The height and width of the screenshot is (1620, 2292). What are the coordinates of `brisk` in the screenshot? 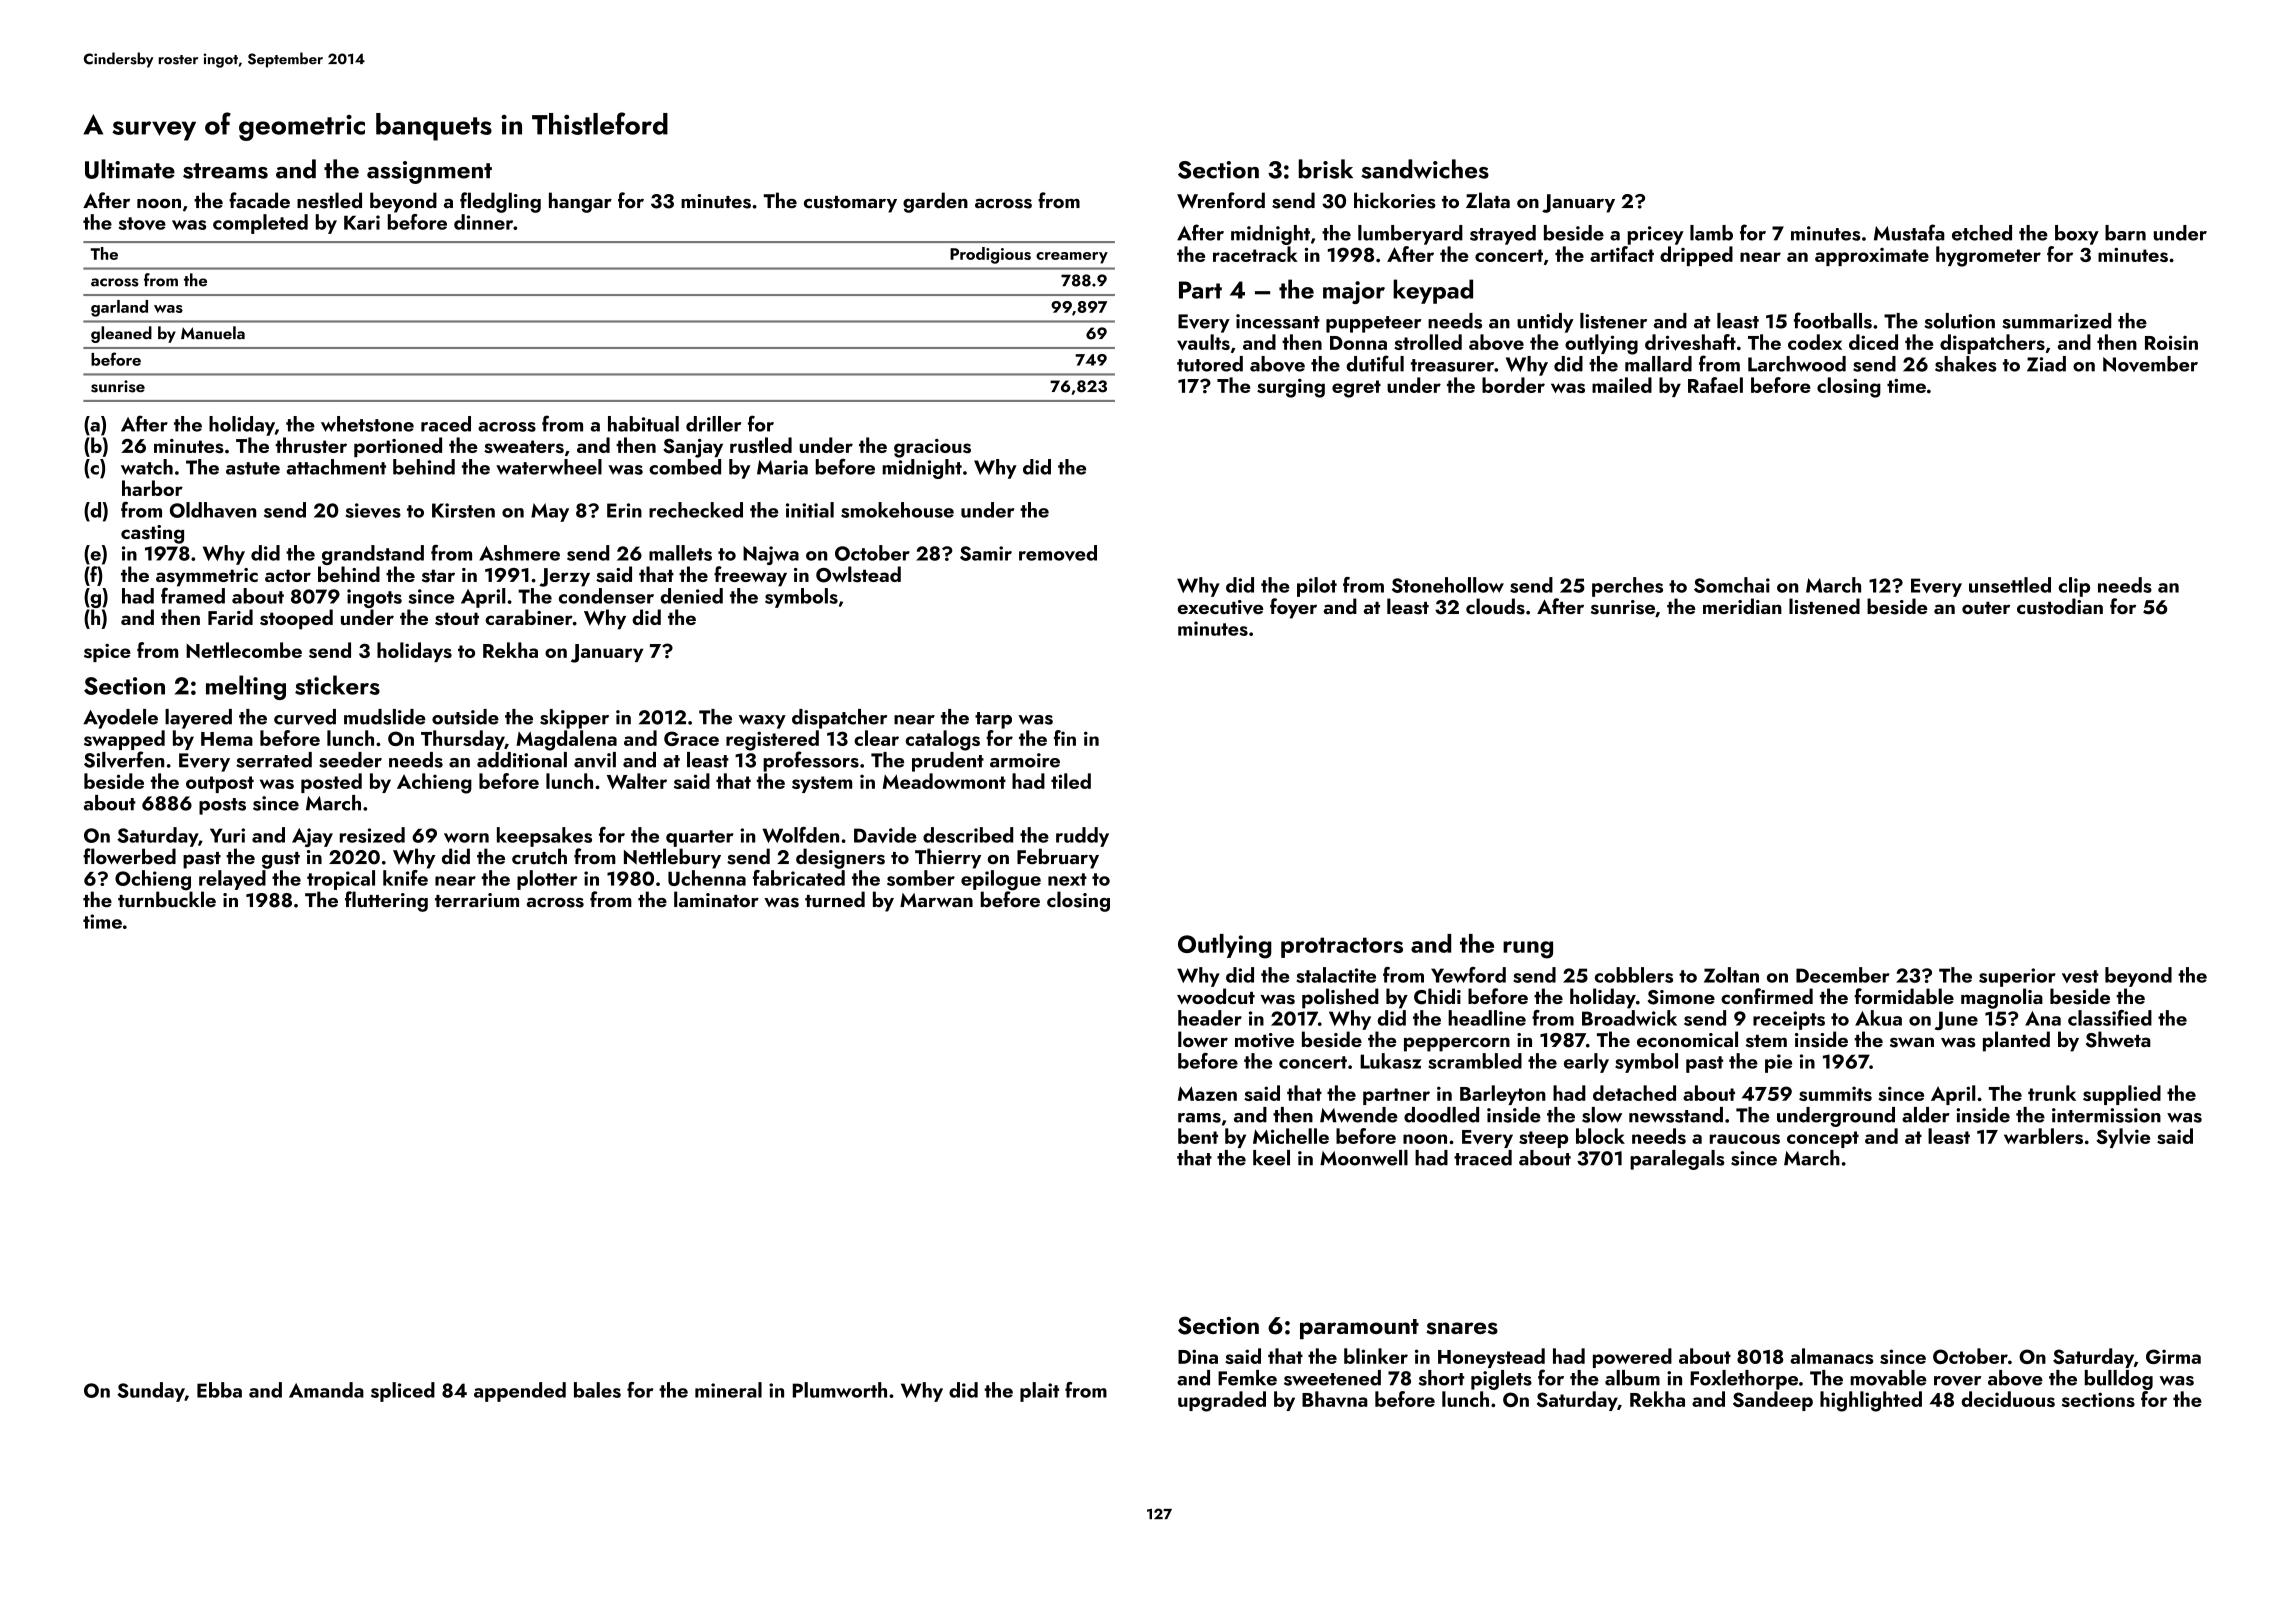 It's located at (1326, 169).
